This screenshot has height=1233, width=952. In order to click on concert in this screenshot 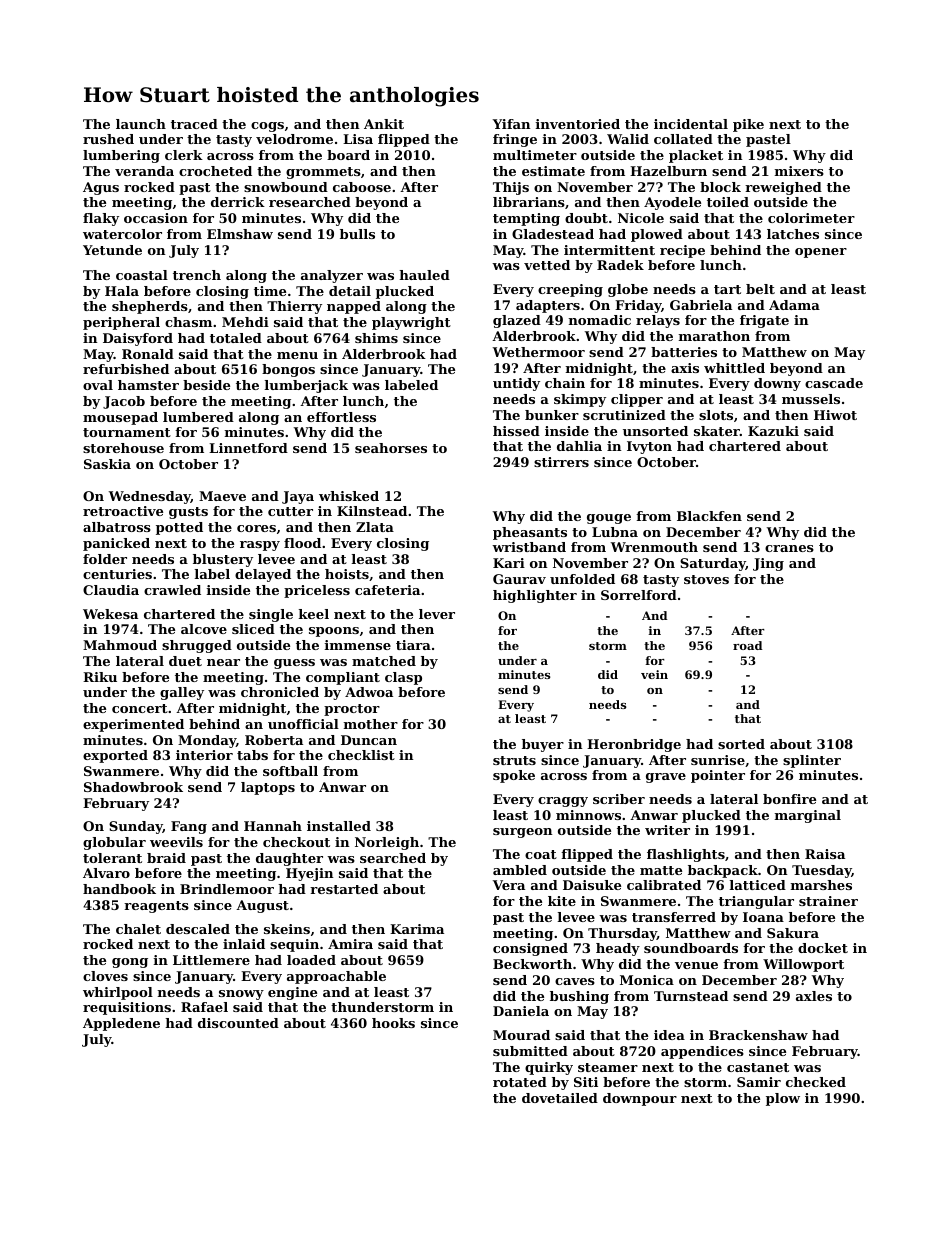, I will do `click(140, 708)`.
